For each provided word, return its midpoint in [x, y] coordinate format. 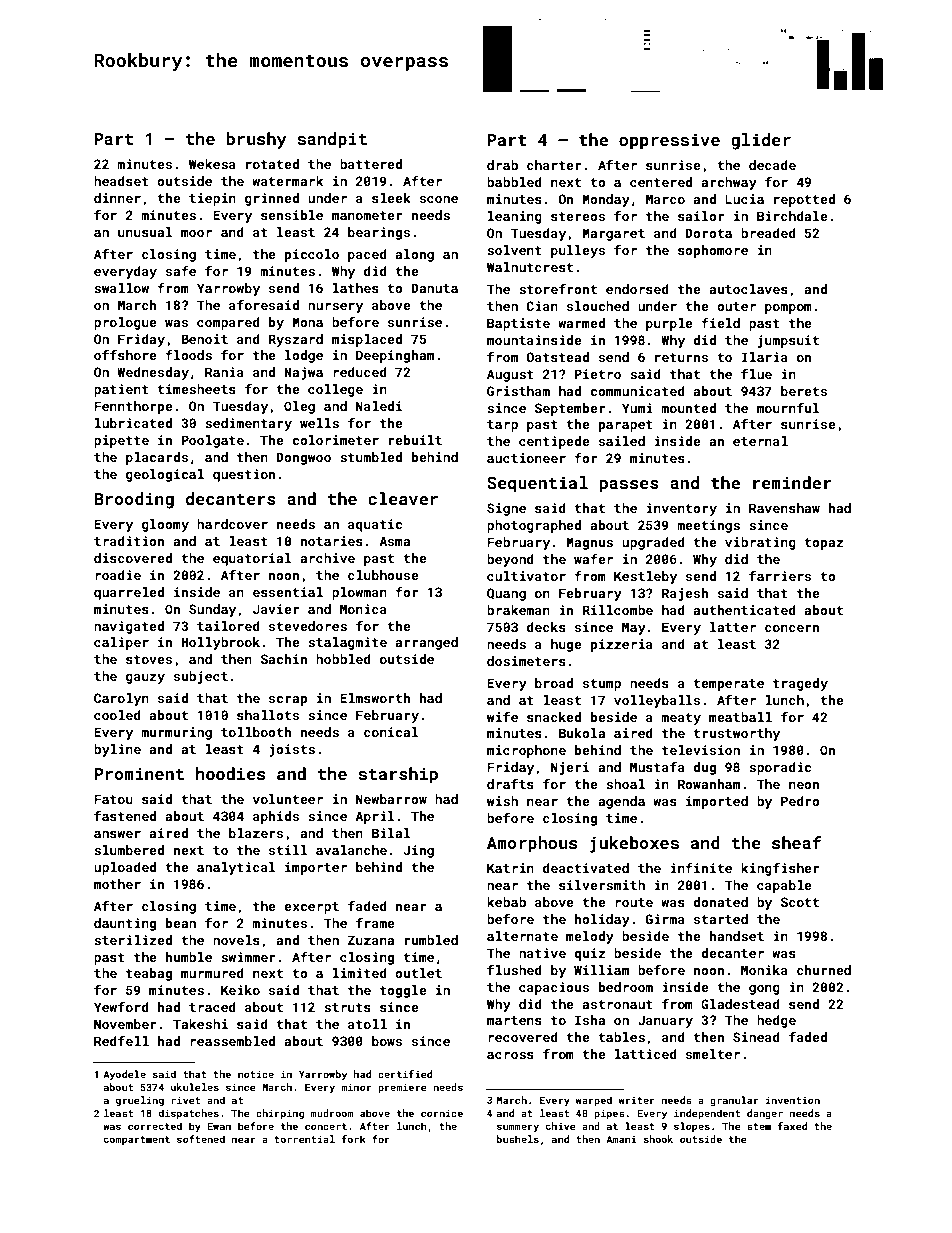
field [720, 323]
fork [354, 1139]
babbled [514, 182]
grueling [140, 1101]
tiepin [212, 199]
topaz [824, 544]
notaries [332, 541]
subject [201, 677]
